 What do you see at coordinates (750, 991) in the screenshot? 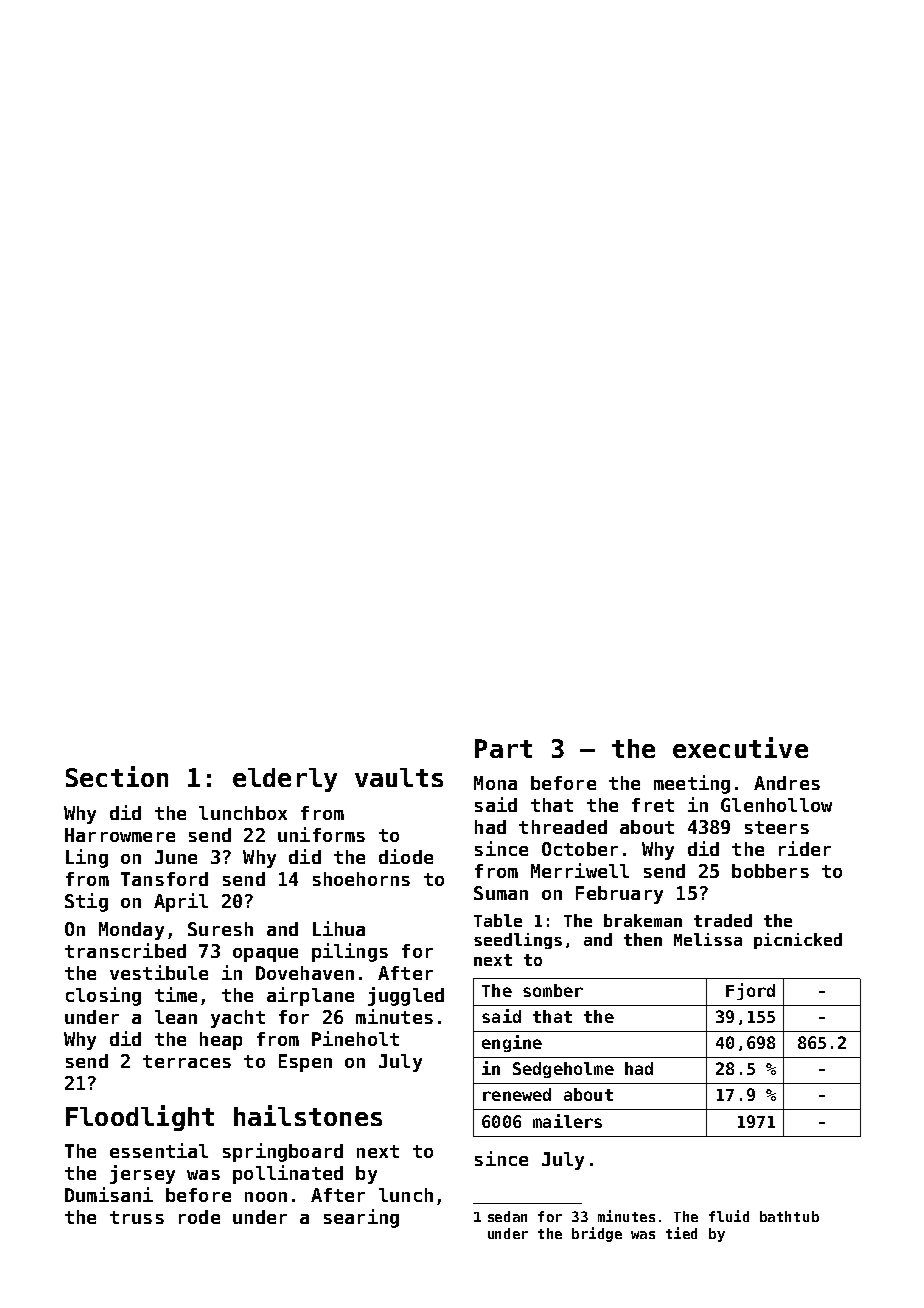
I see `Fjord` at bounding box center [750, 991].
